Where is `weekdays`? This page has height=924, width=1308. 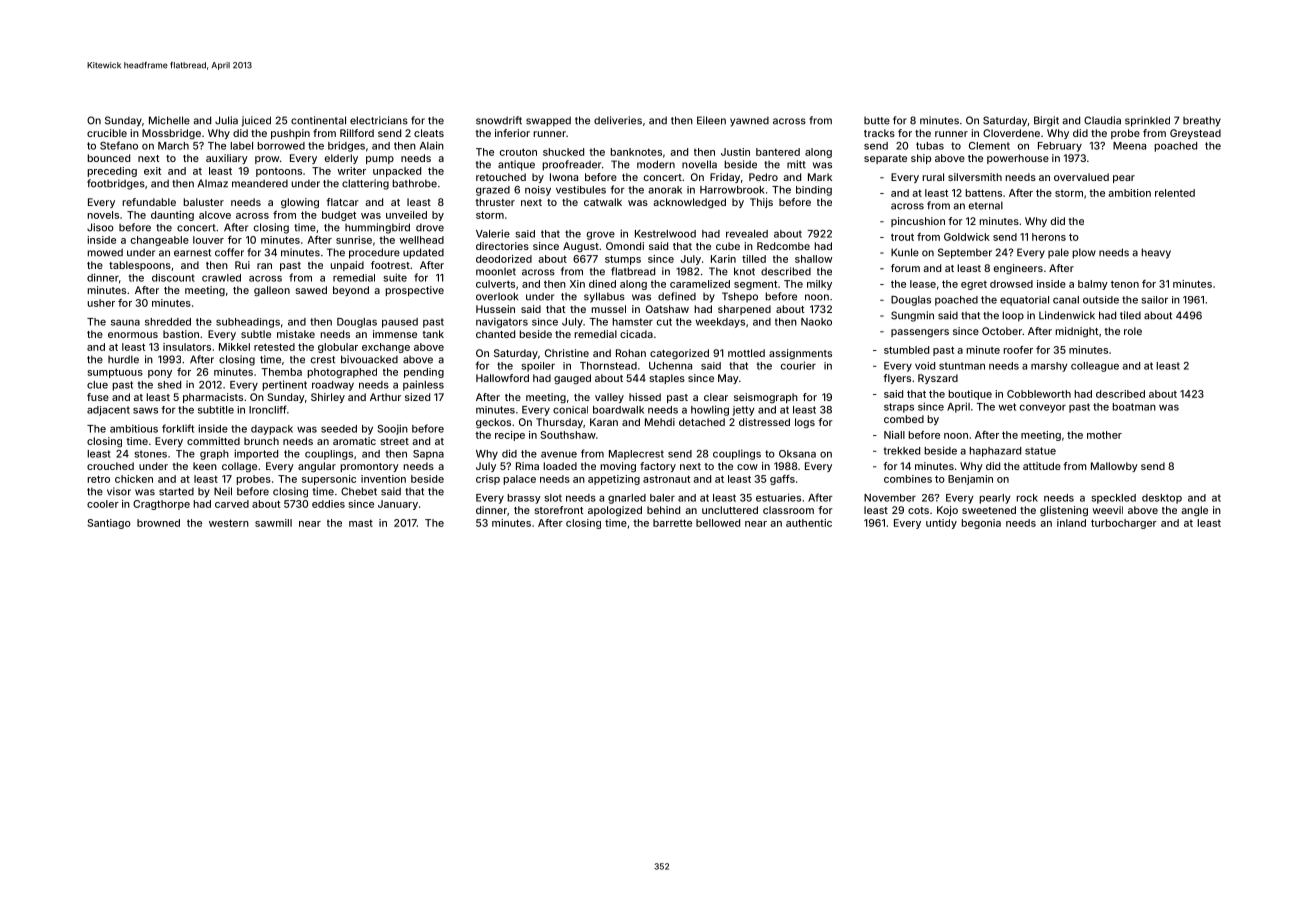
weekdays is located at coordinates (720, 323).
